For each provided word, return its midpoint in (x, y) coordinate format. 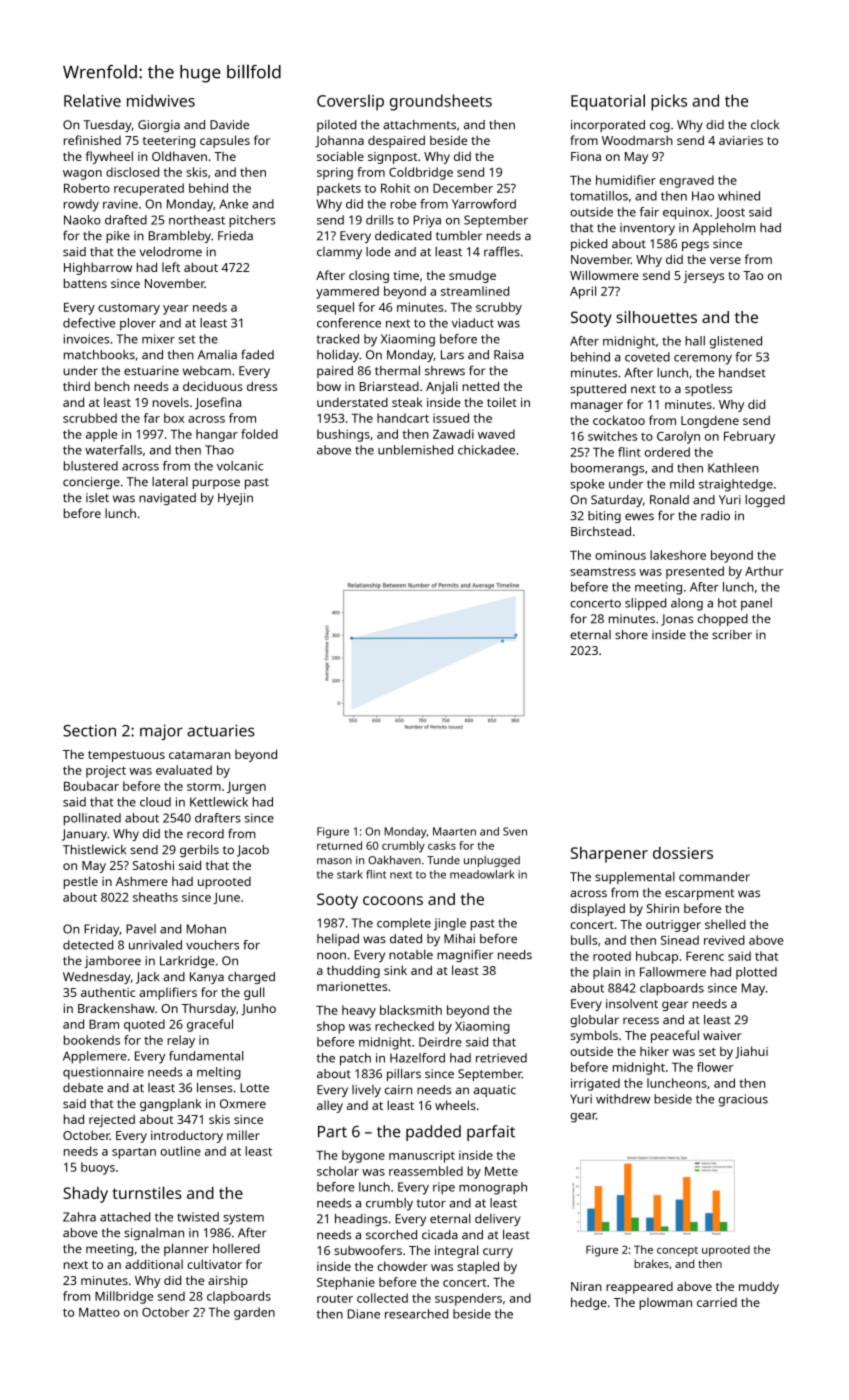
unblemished (415, 450)
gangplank (170, 1105)
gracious (743, 1100)
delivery (498, 1220)
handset (742, 372)
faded (257, 354)
